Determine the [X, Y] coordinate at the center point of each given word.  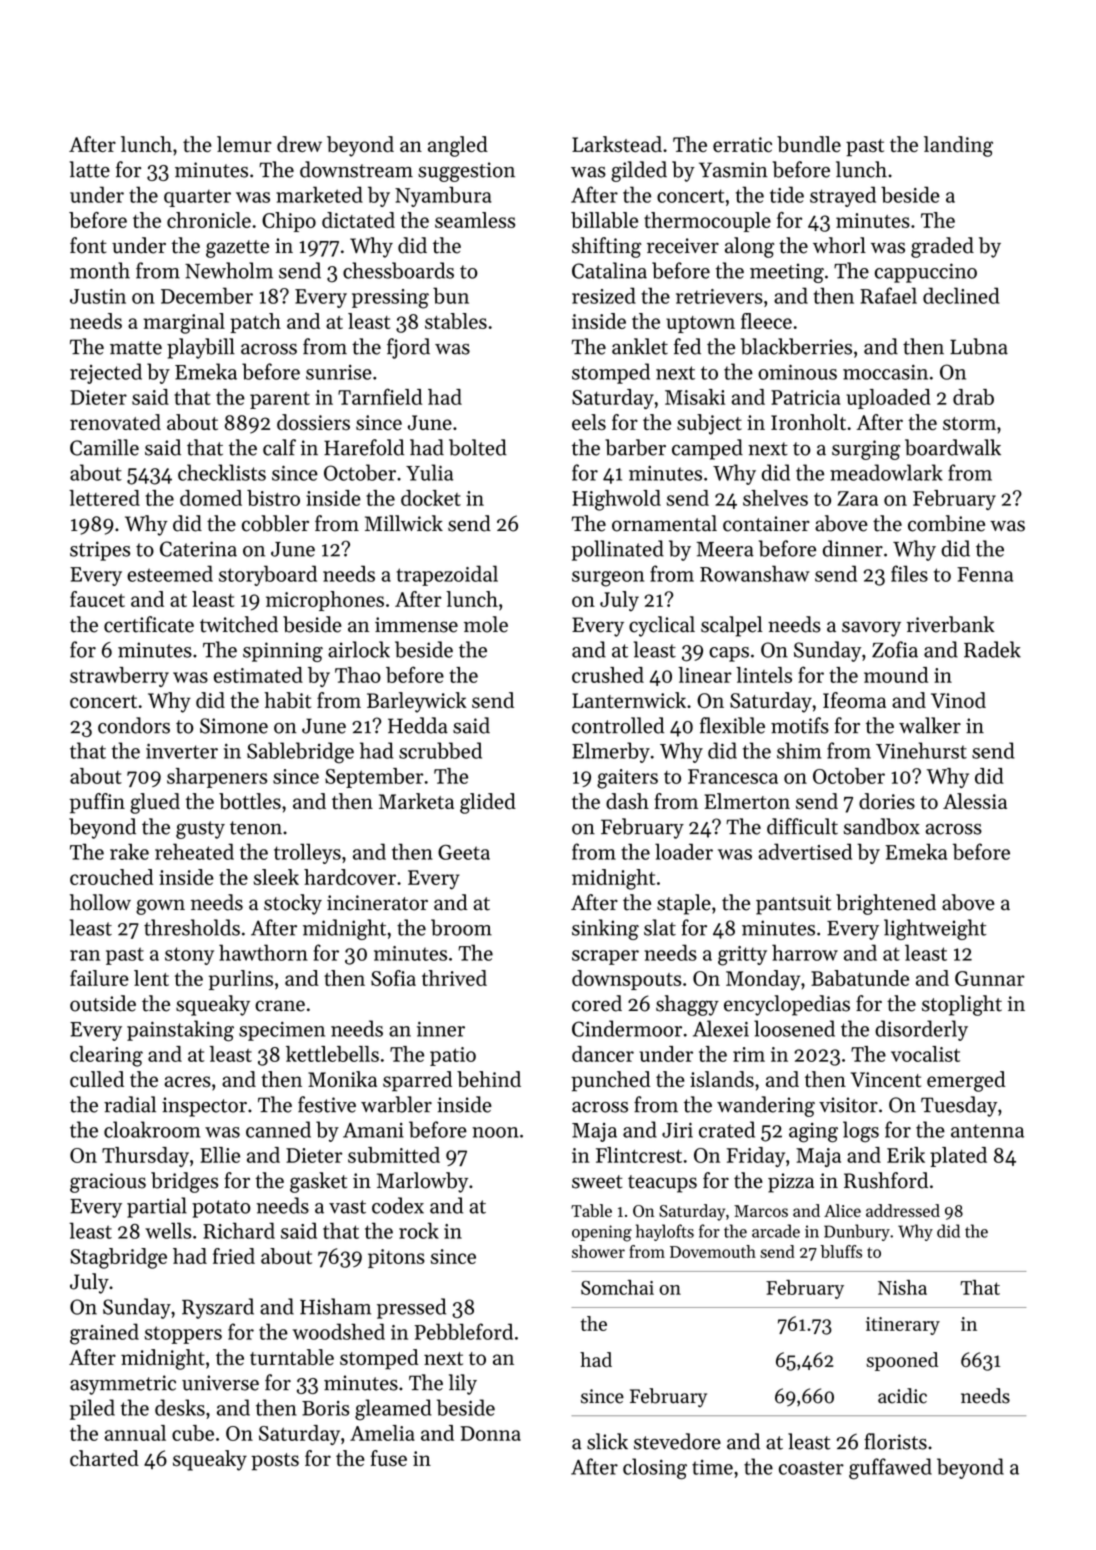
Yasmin [733, 170]
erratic [742, 144]
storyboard [268, 575]
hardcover [350, 877]
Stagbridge [118, 1258]
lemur [244, 144]
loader [684, 851]
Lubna [979, 346]
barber [635, 447]
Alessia [975, 801]
